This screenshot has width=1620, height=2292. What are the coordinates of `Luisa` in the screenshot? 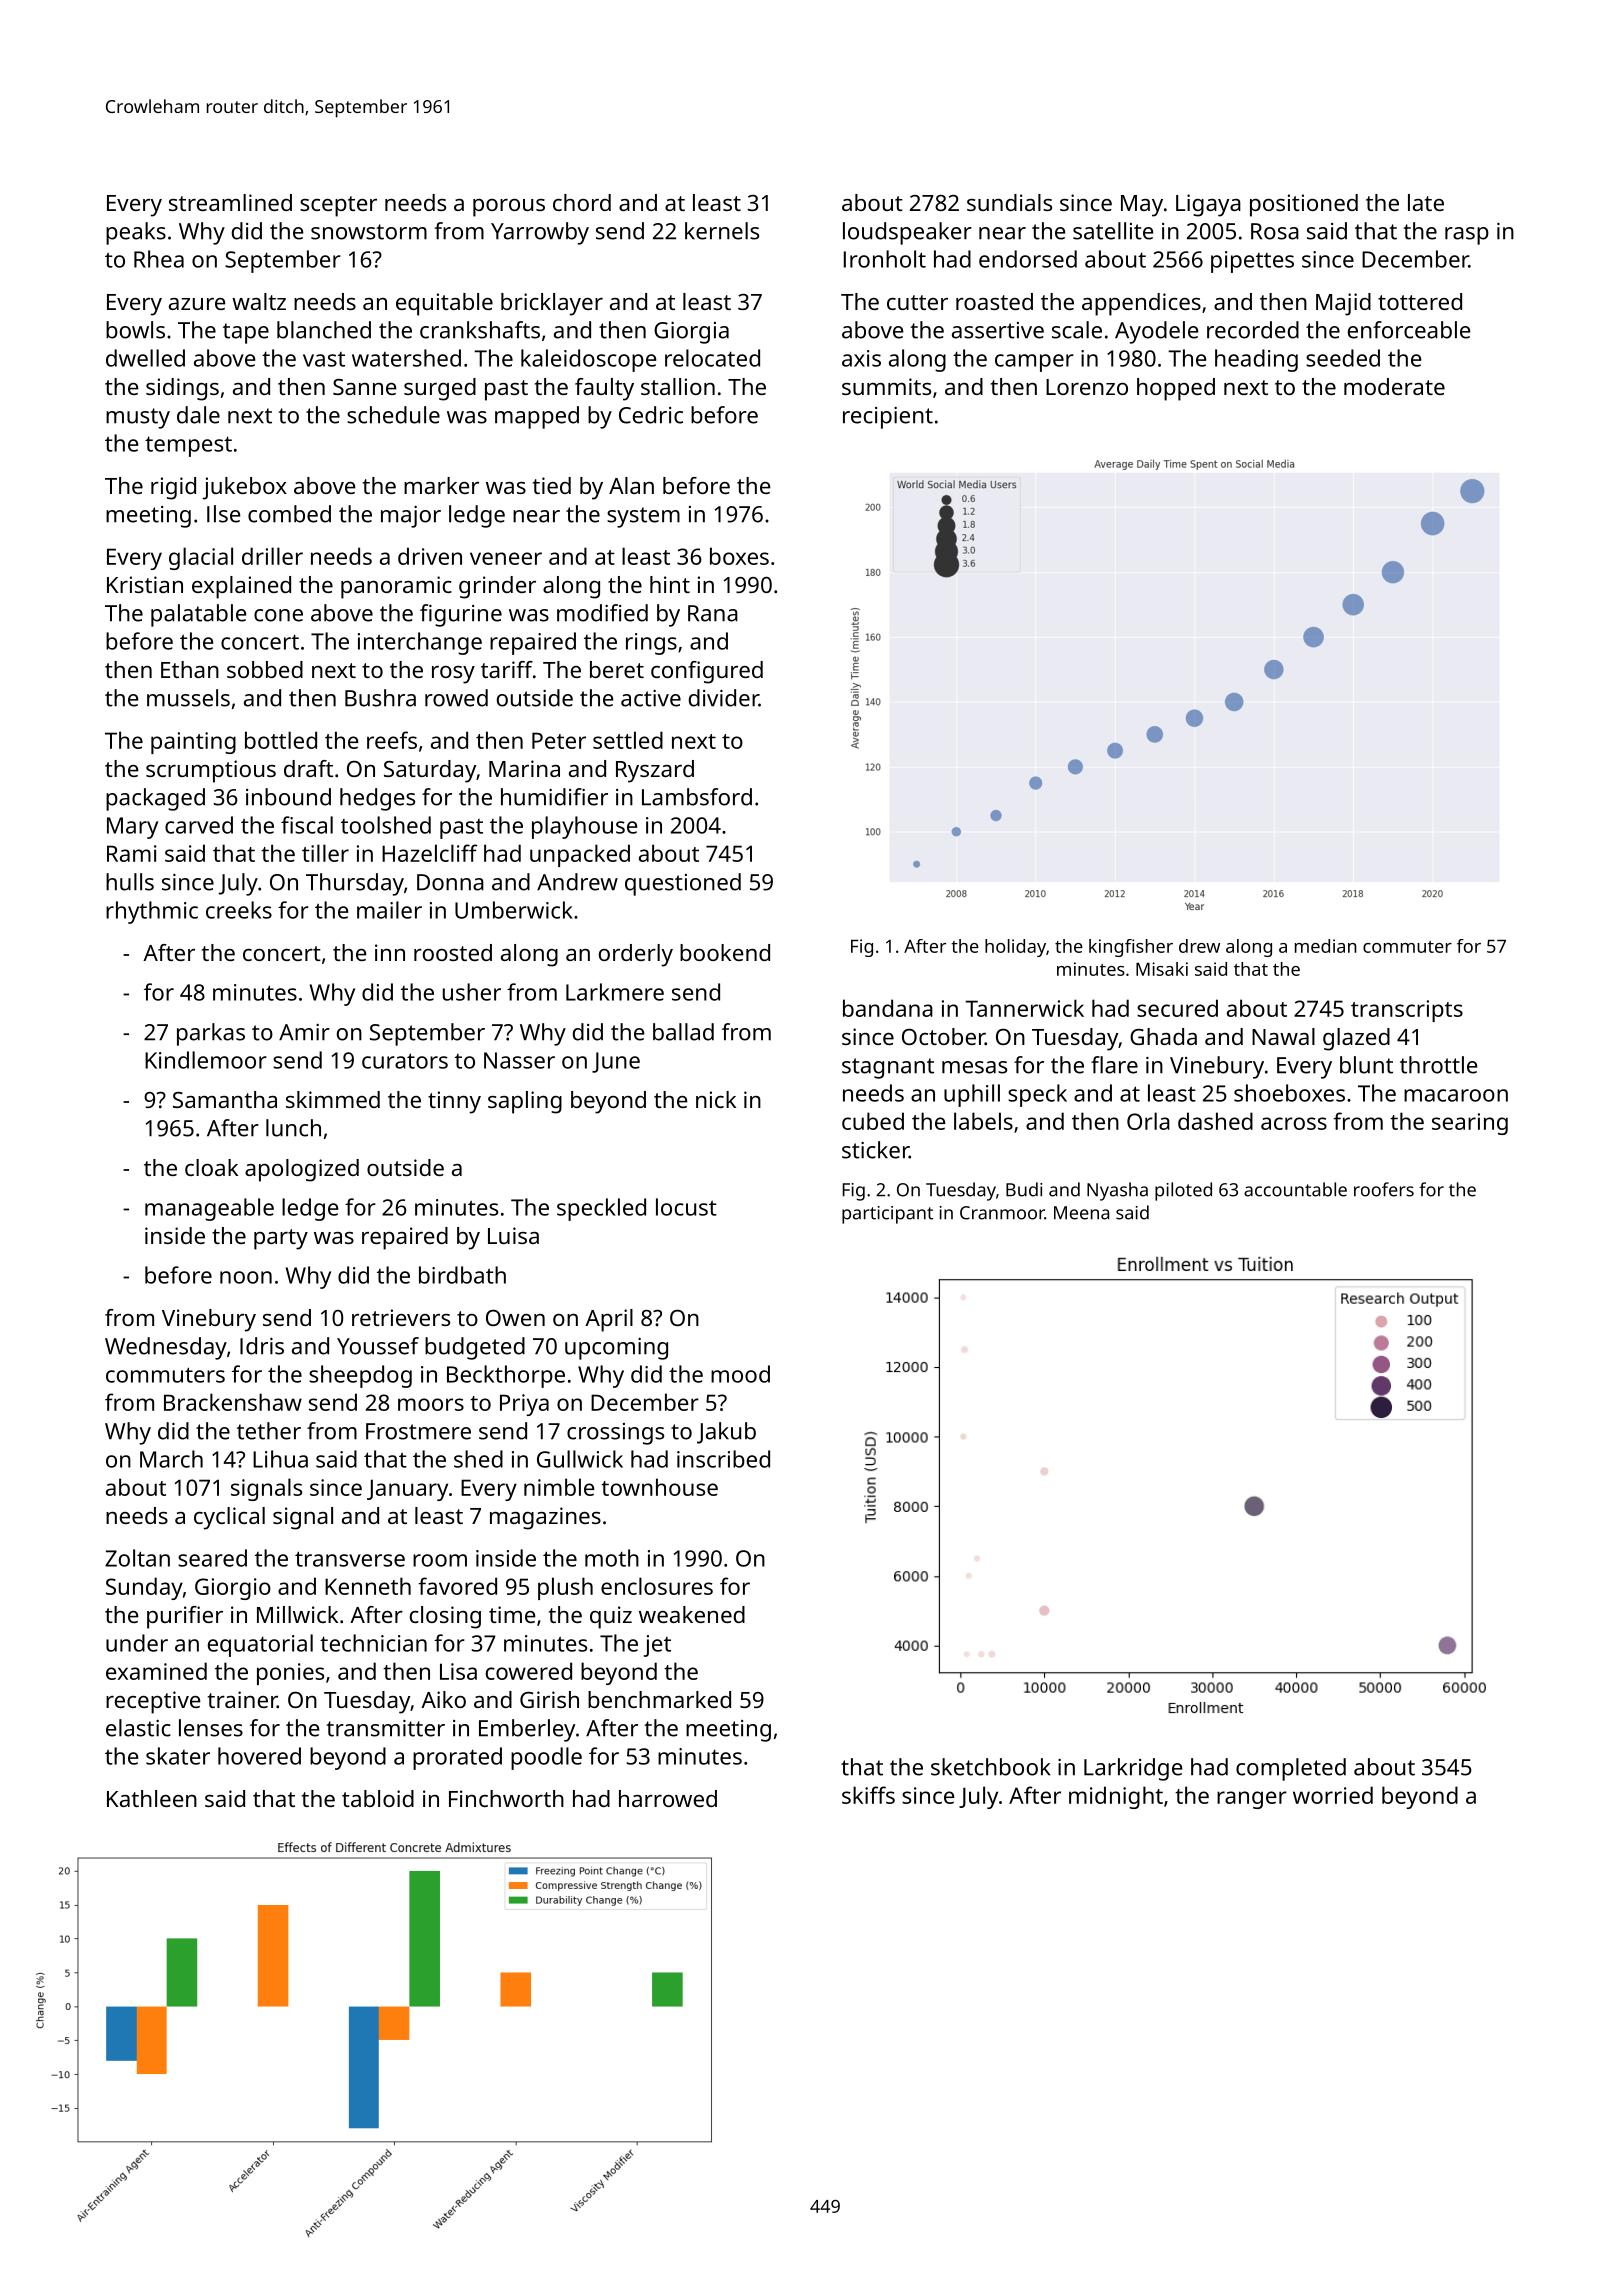 It's located at (513, 1235).
